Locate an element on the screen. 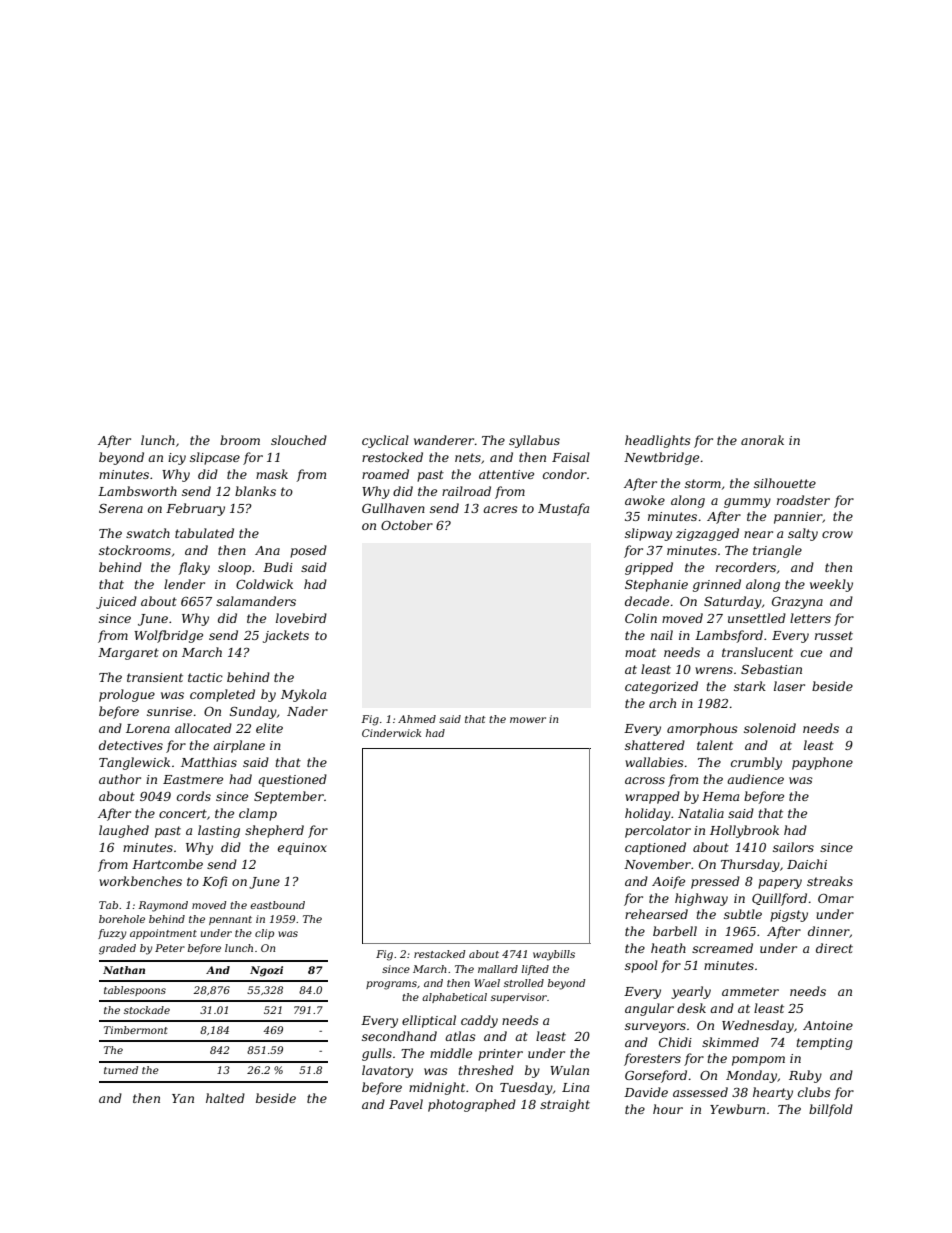  broom is located at coordinates (240, 440).
